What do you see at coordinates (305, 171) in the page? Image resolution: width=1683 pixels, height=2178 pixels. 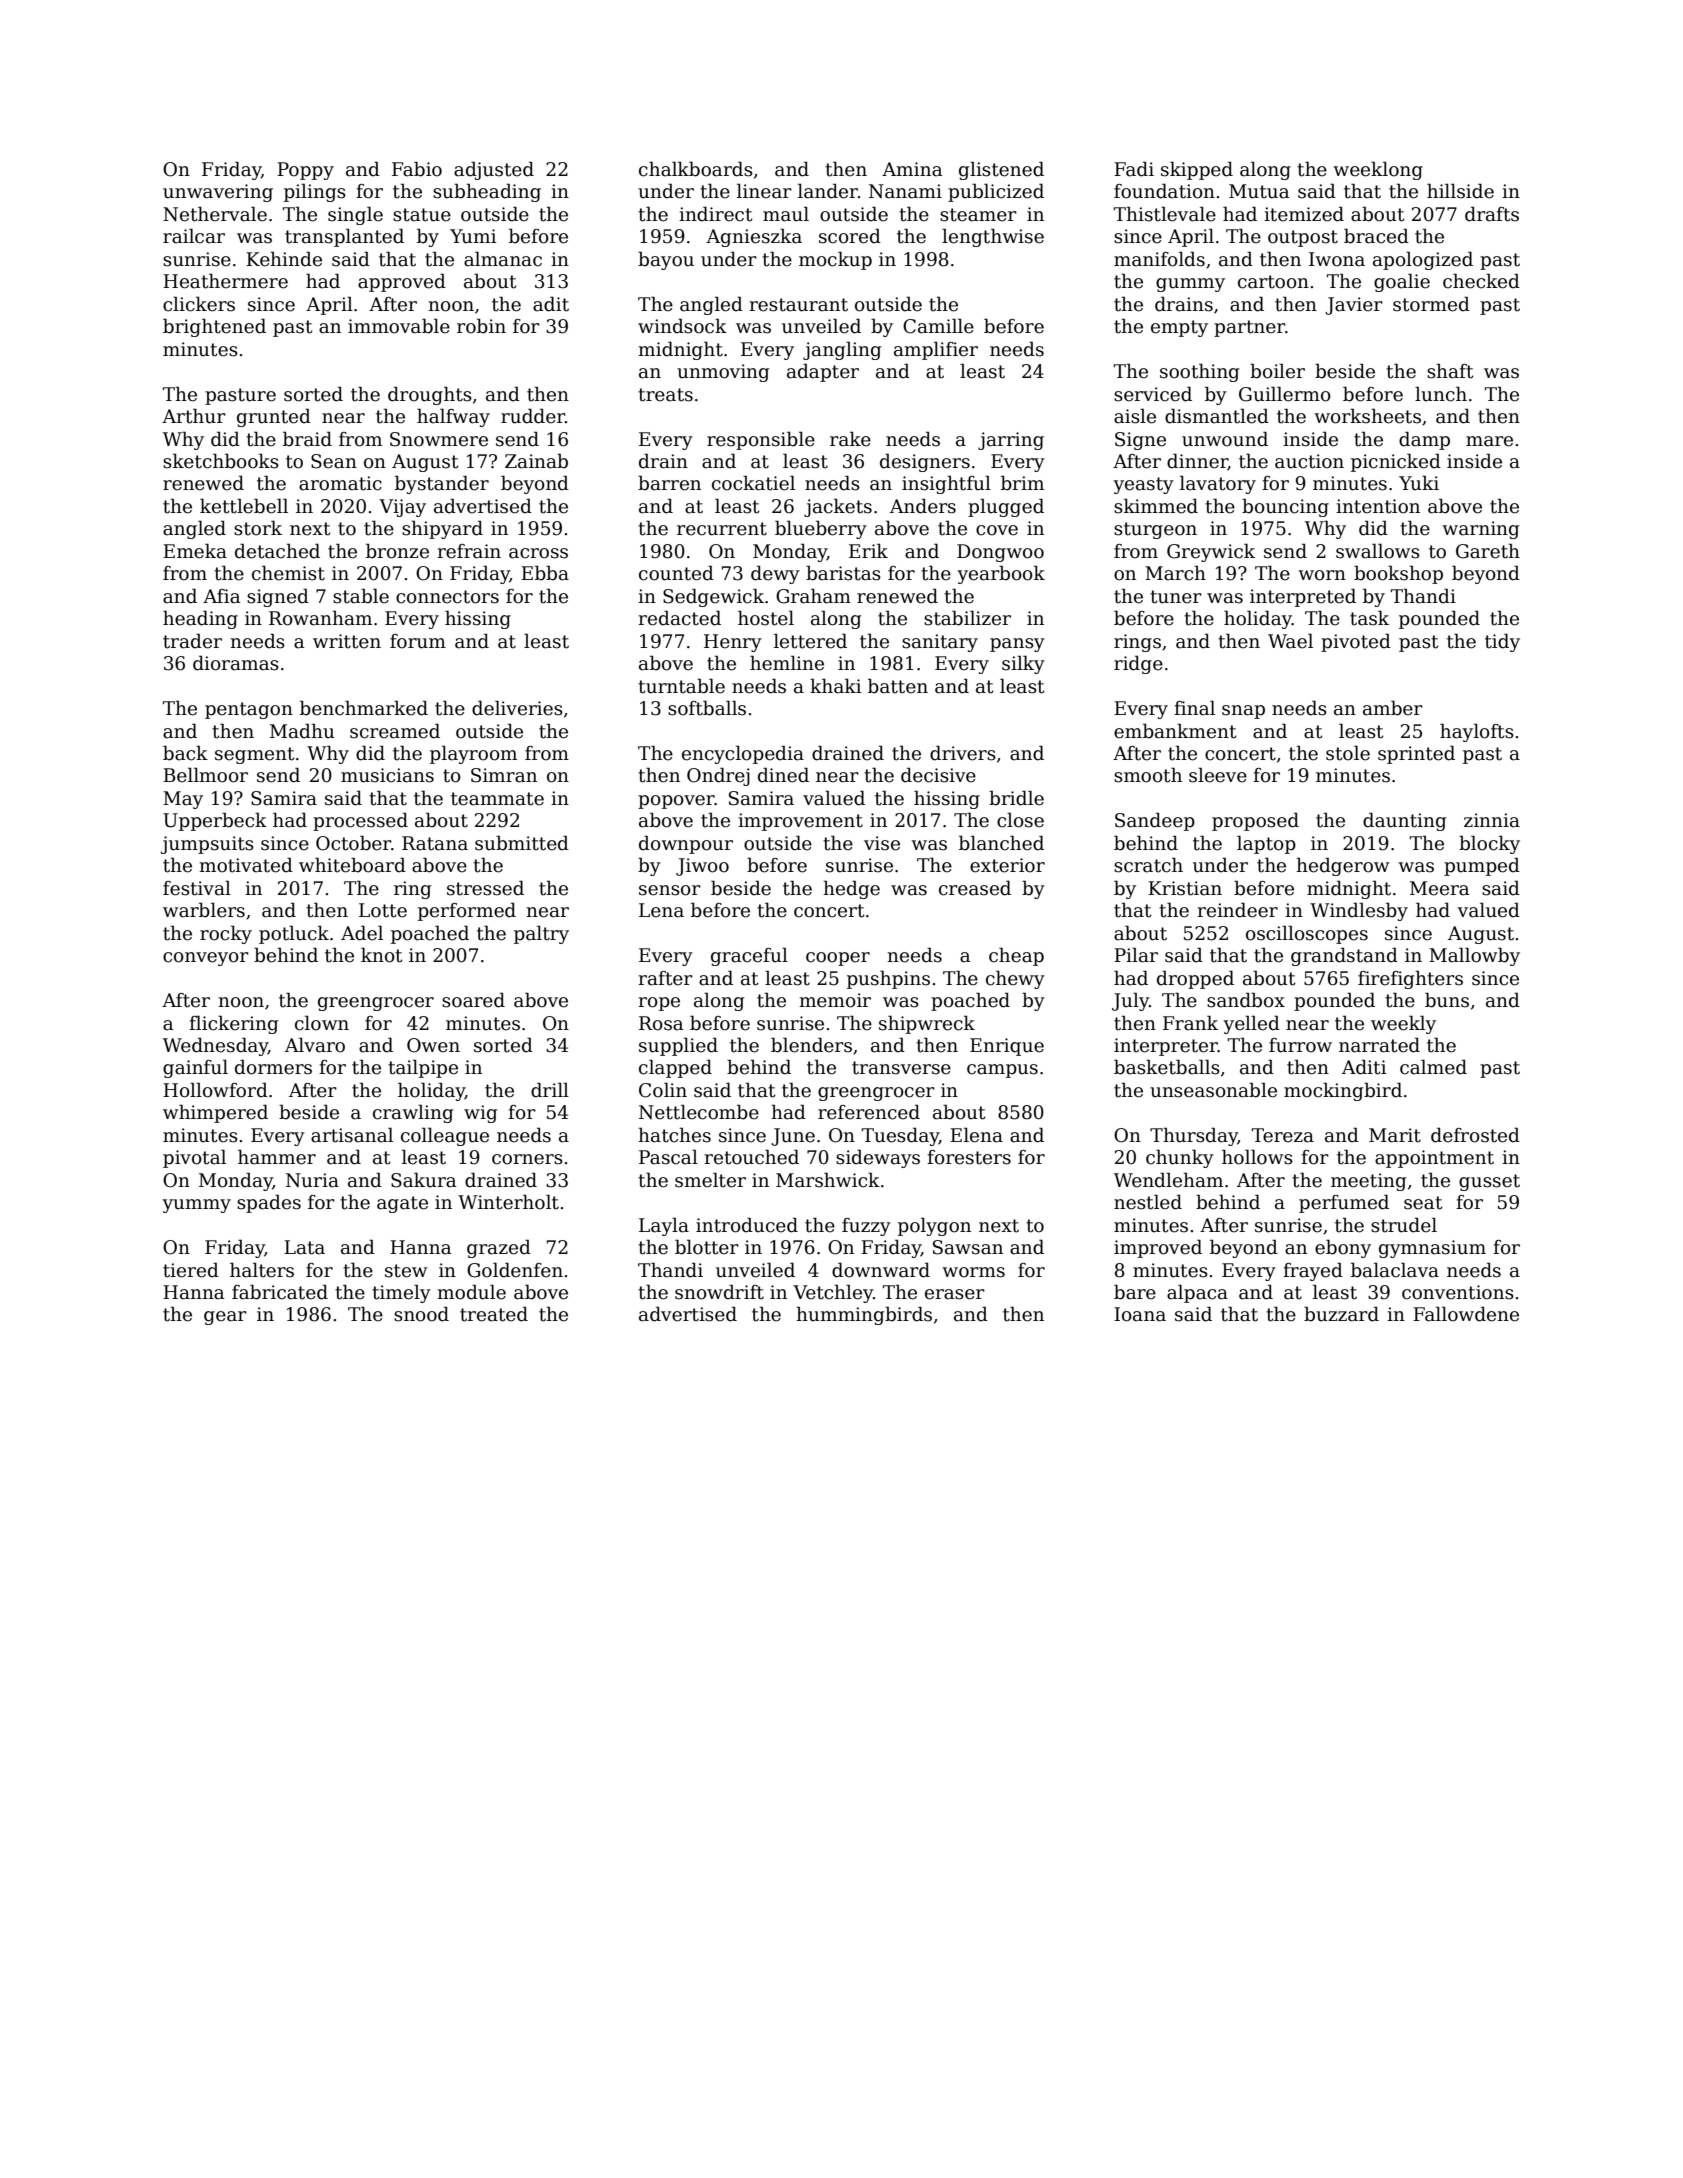 I see `Poppy` at bounding box center [305, 171].
